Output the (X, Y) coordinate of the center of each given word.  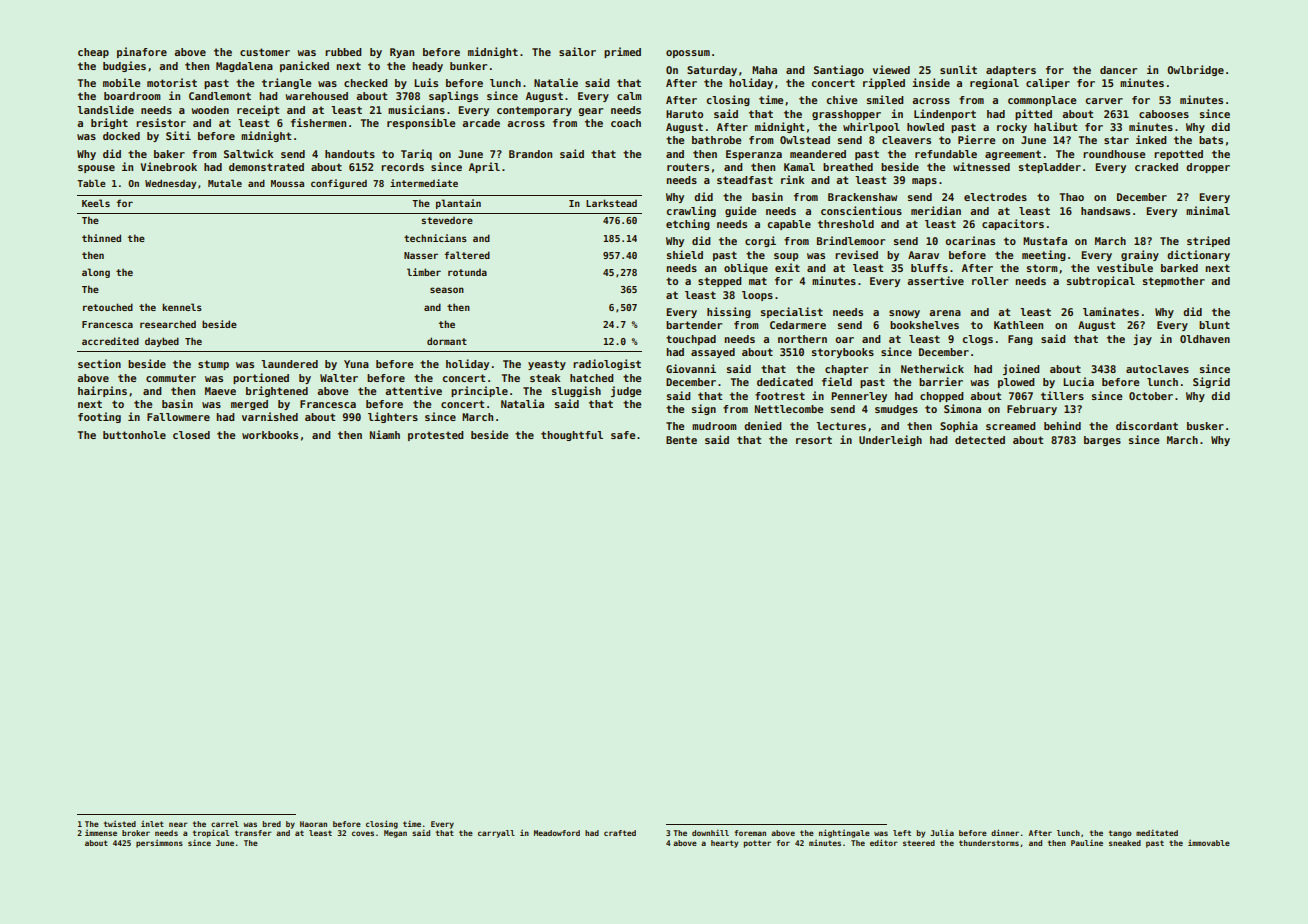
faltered (467, 255)
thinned (101, 238)
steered (919, 843)
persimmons (159, 844)
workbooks (270, 435)
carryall (496, 834)
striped (1208, 241)
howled (925, 127)
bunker (468, 66)
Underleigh (890, 440)
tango (1120, 834)
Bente (681, 440)
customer (265, 52)
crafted (620, 833)
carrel (225, 824)
